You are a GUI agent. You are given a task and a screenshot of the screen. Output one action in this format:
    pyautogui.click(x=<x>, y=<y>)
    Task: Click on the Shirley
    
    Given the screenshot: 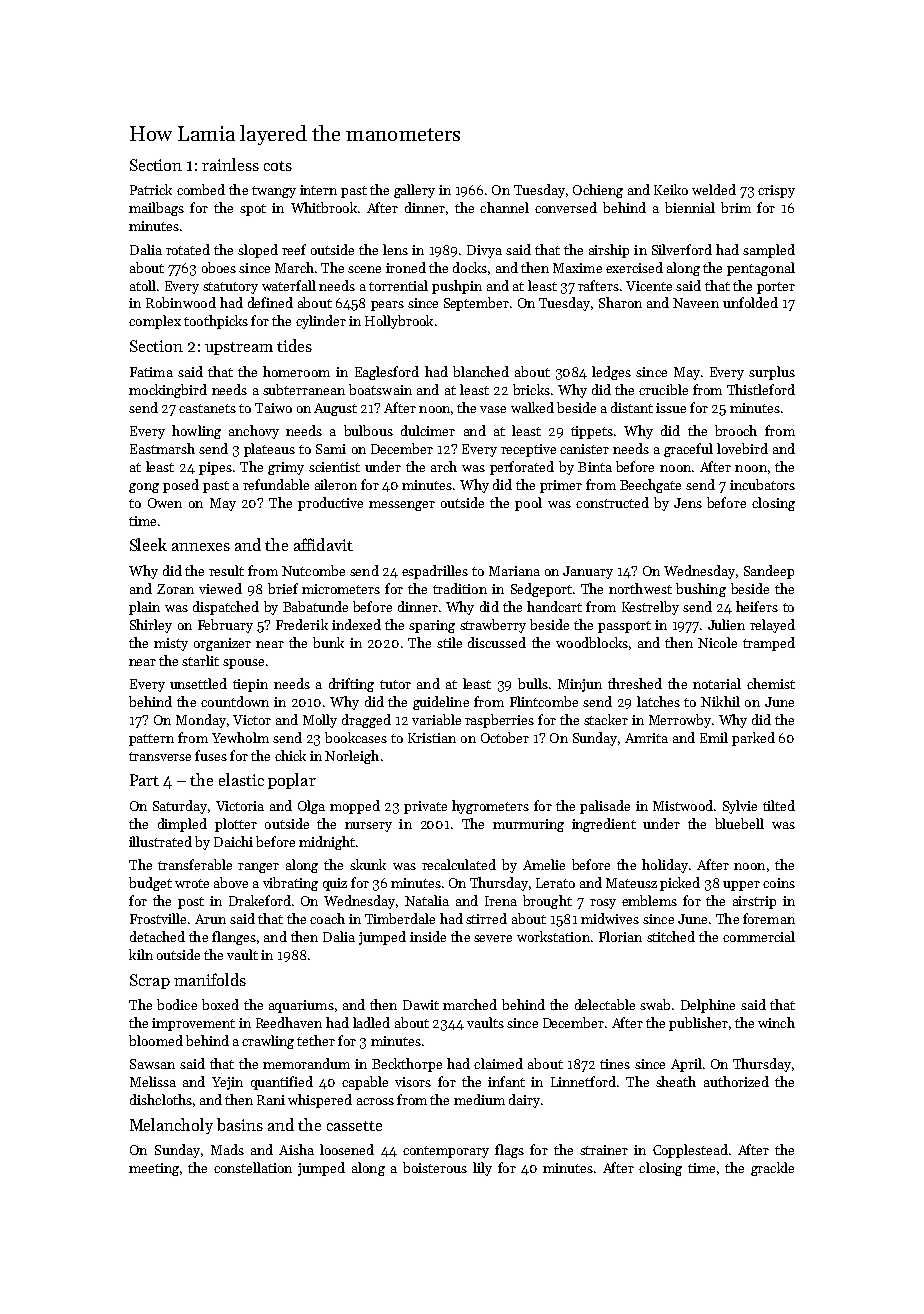 What is the action you would take?
    pyautogui.click(x=151, y=626)
